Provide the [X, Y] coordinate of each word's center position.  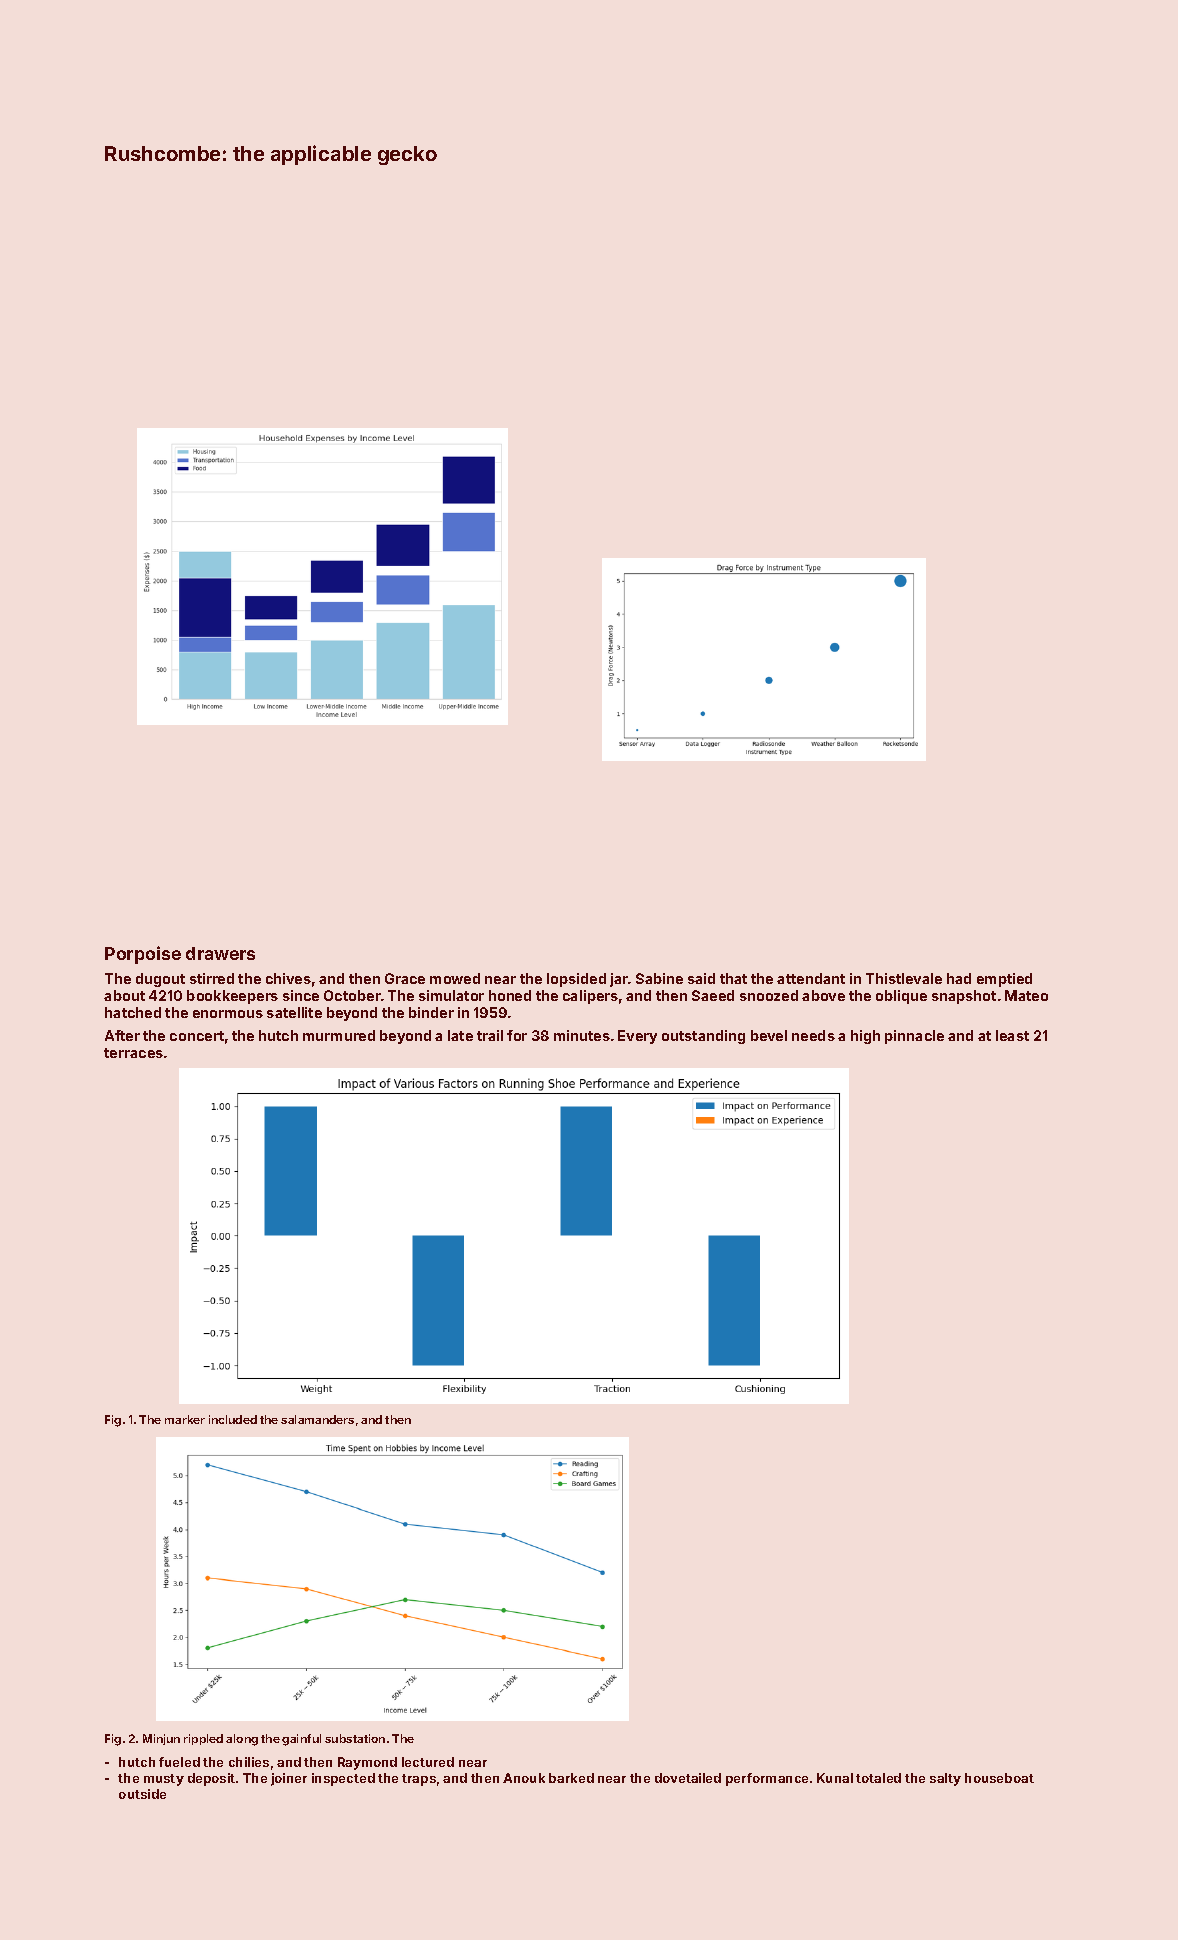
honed [510, 995]
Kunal [835, 1778]
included [233, 1419]
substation [355, 1738]
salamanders [317, 1419]
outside [142, 1794]
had [959, 978]
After [122, 1035]
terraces [133, 1053]
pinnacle [914, 1037]
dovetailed [688, 1778]
